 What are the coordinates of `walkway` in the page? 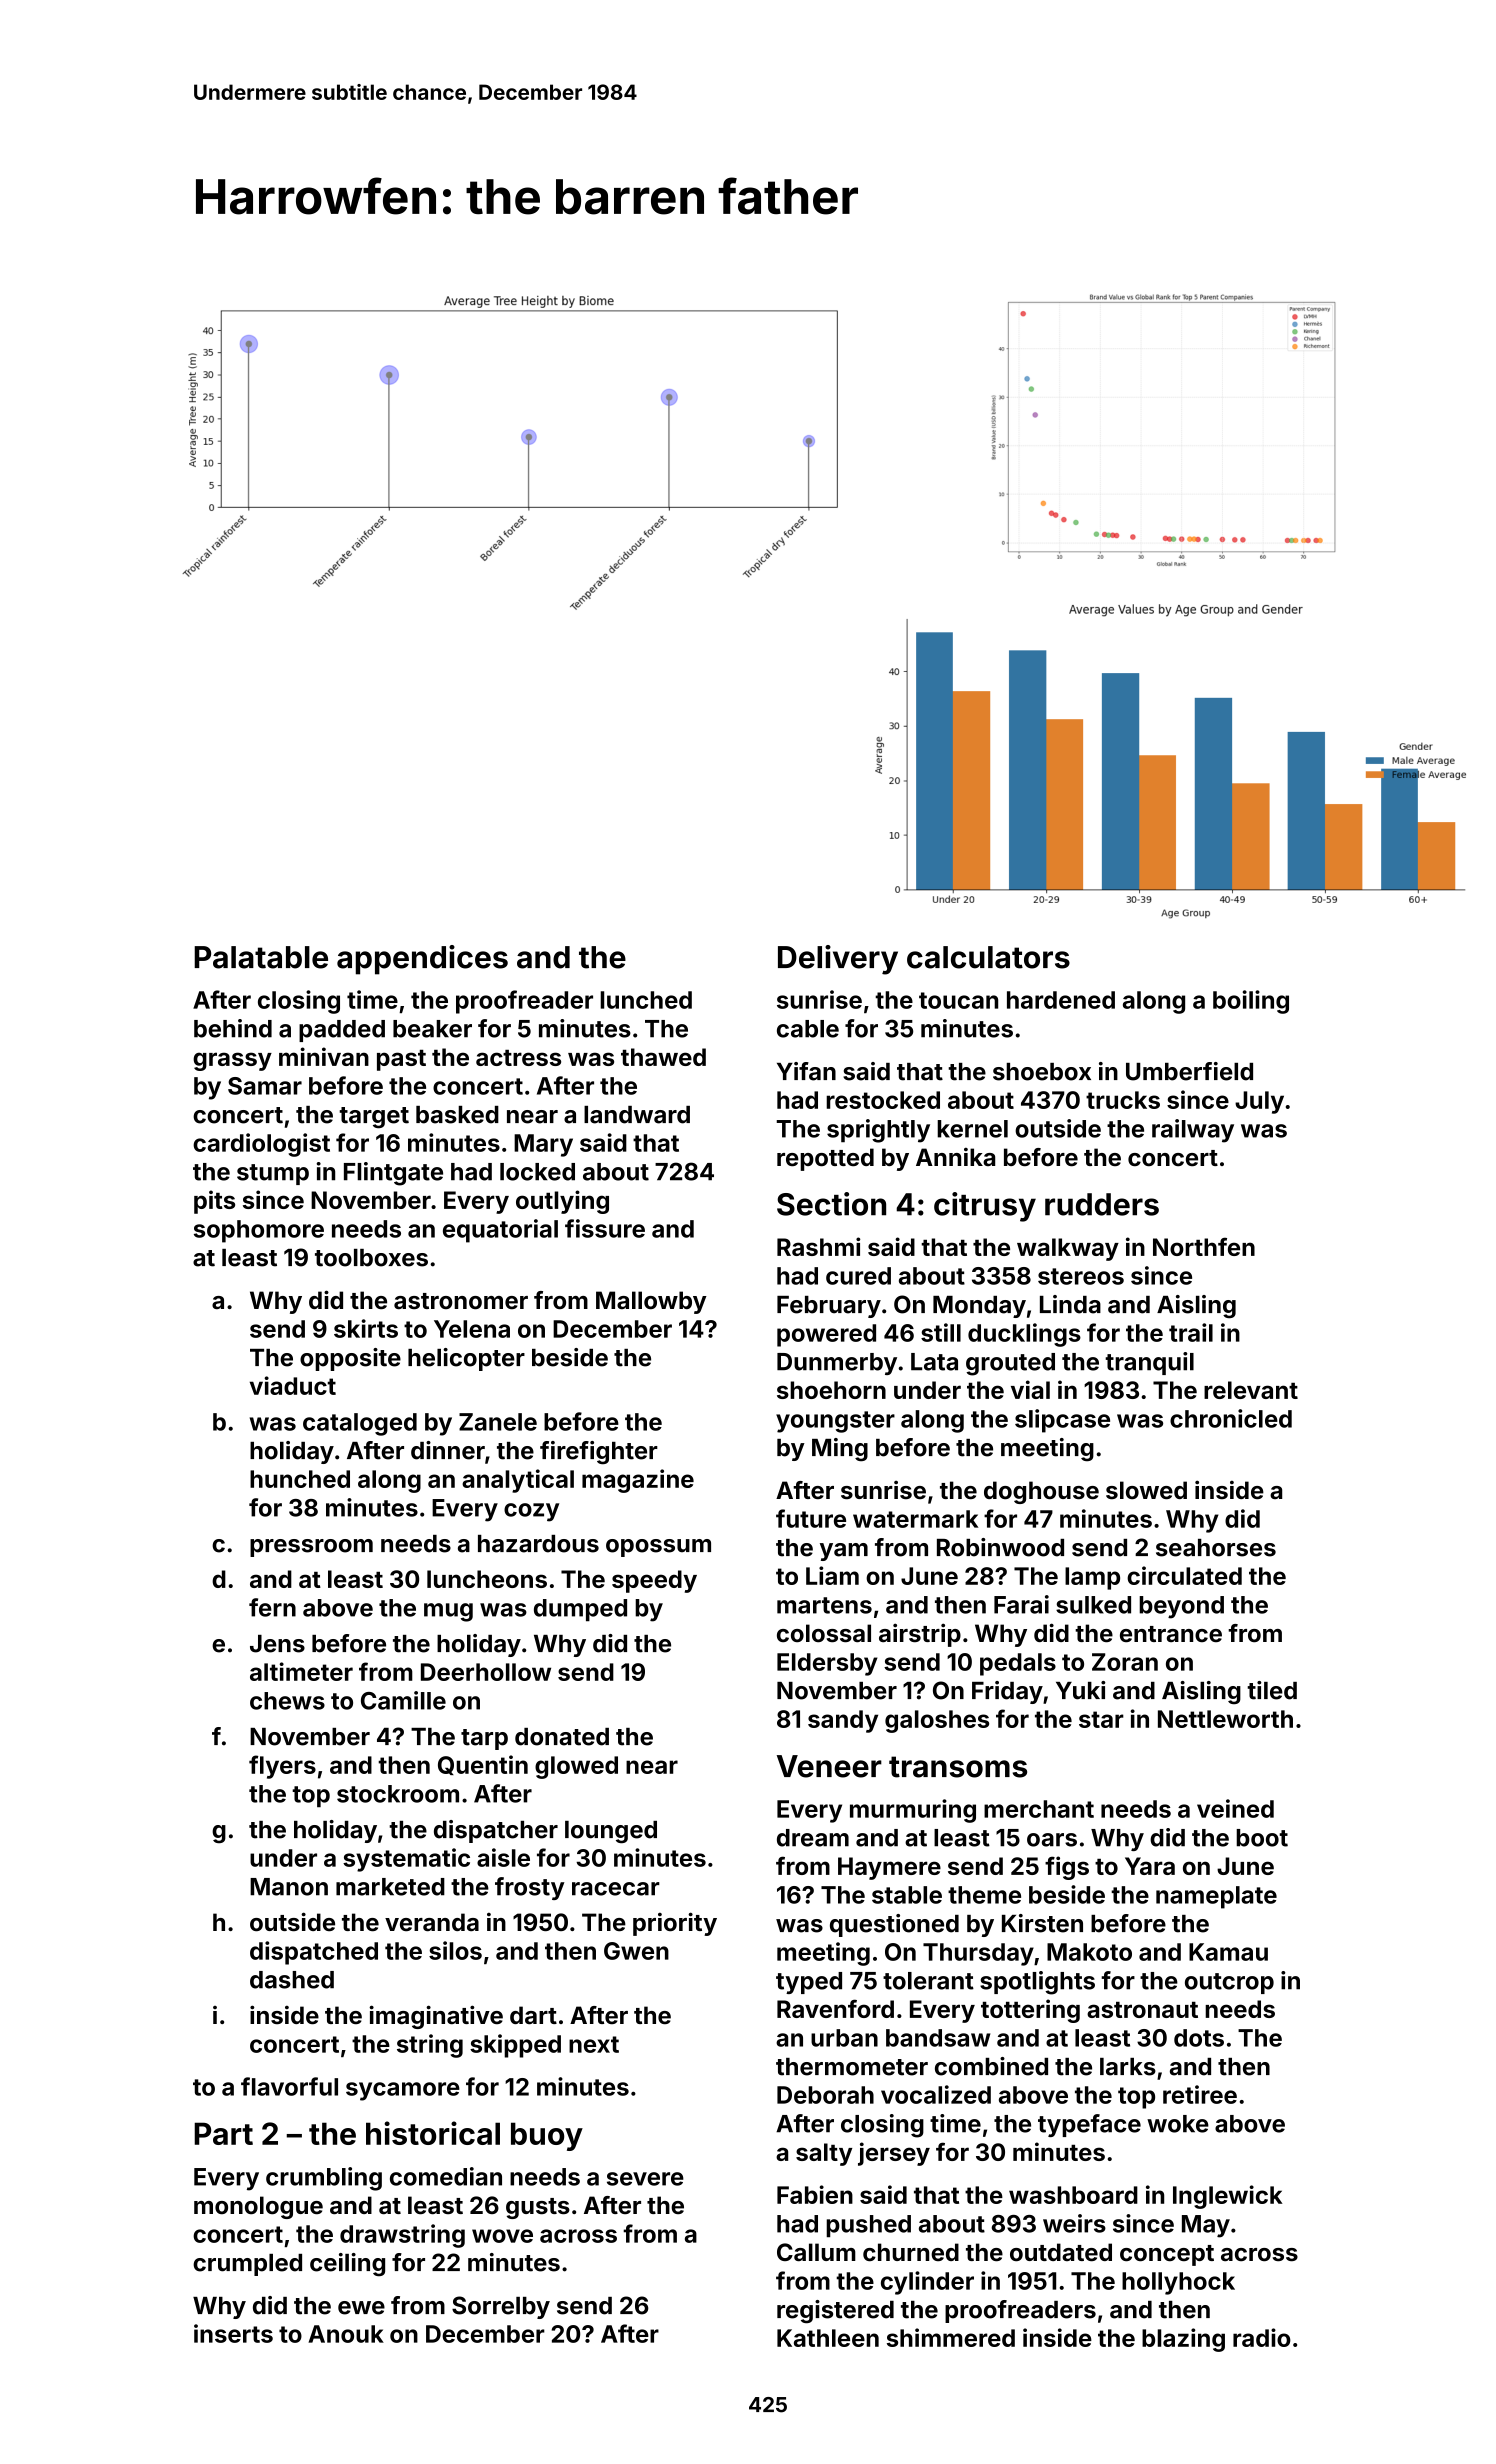 It's located at (1068, 1249).
